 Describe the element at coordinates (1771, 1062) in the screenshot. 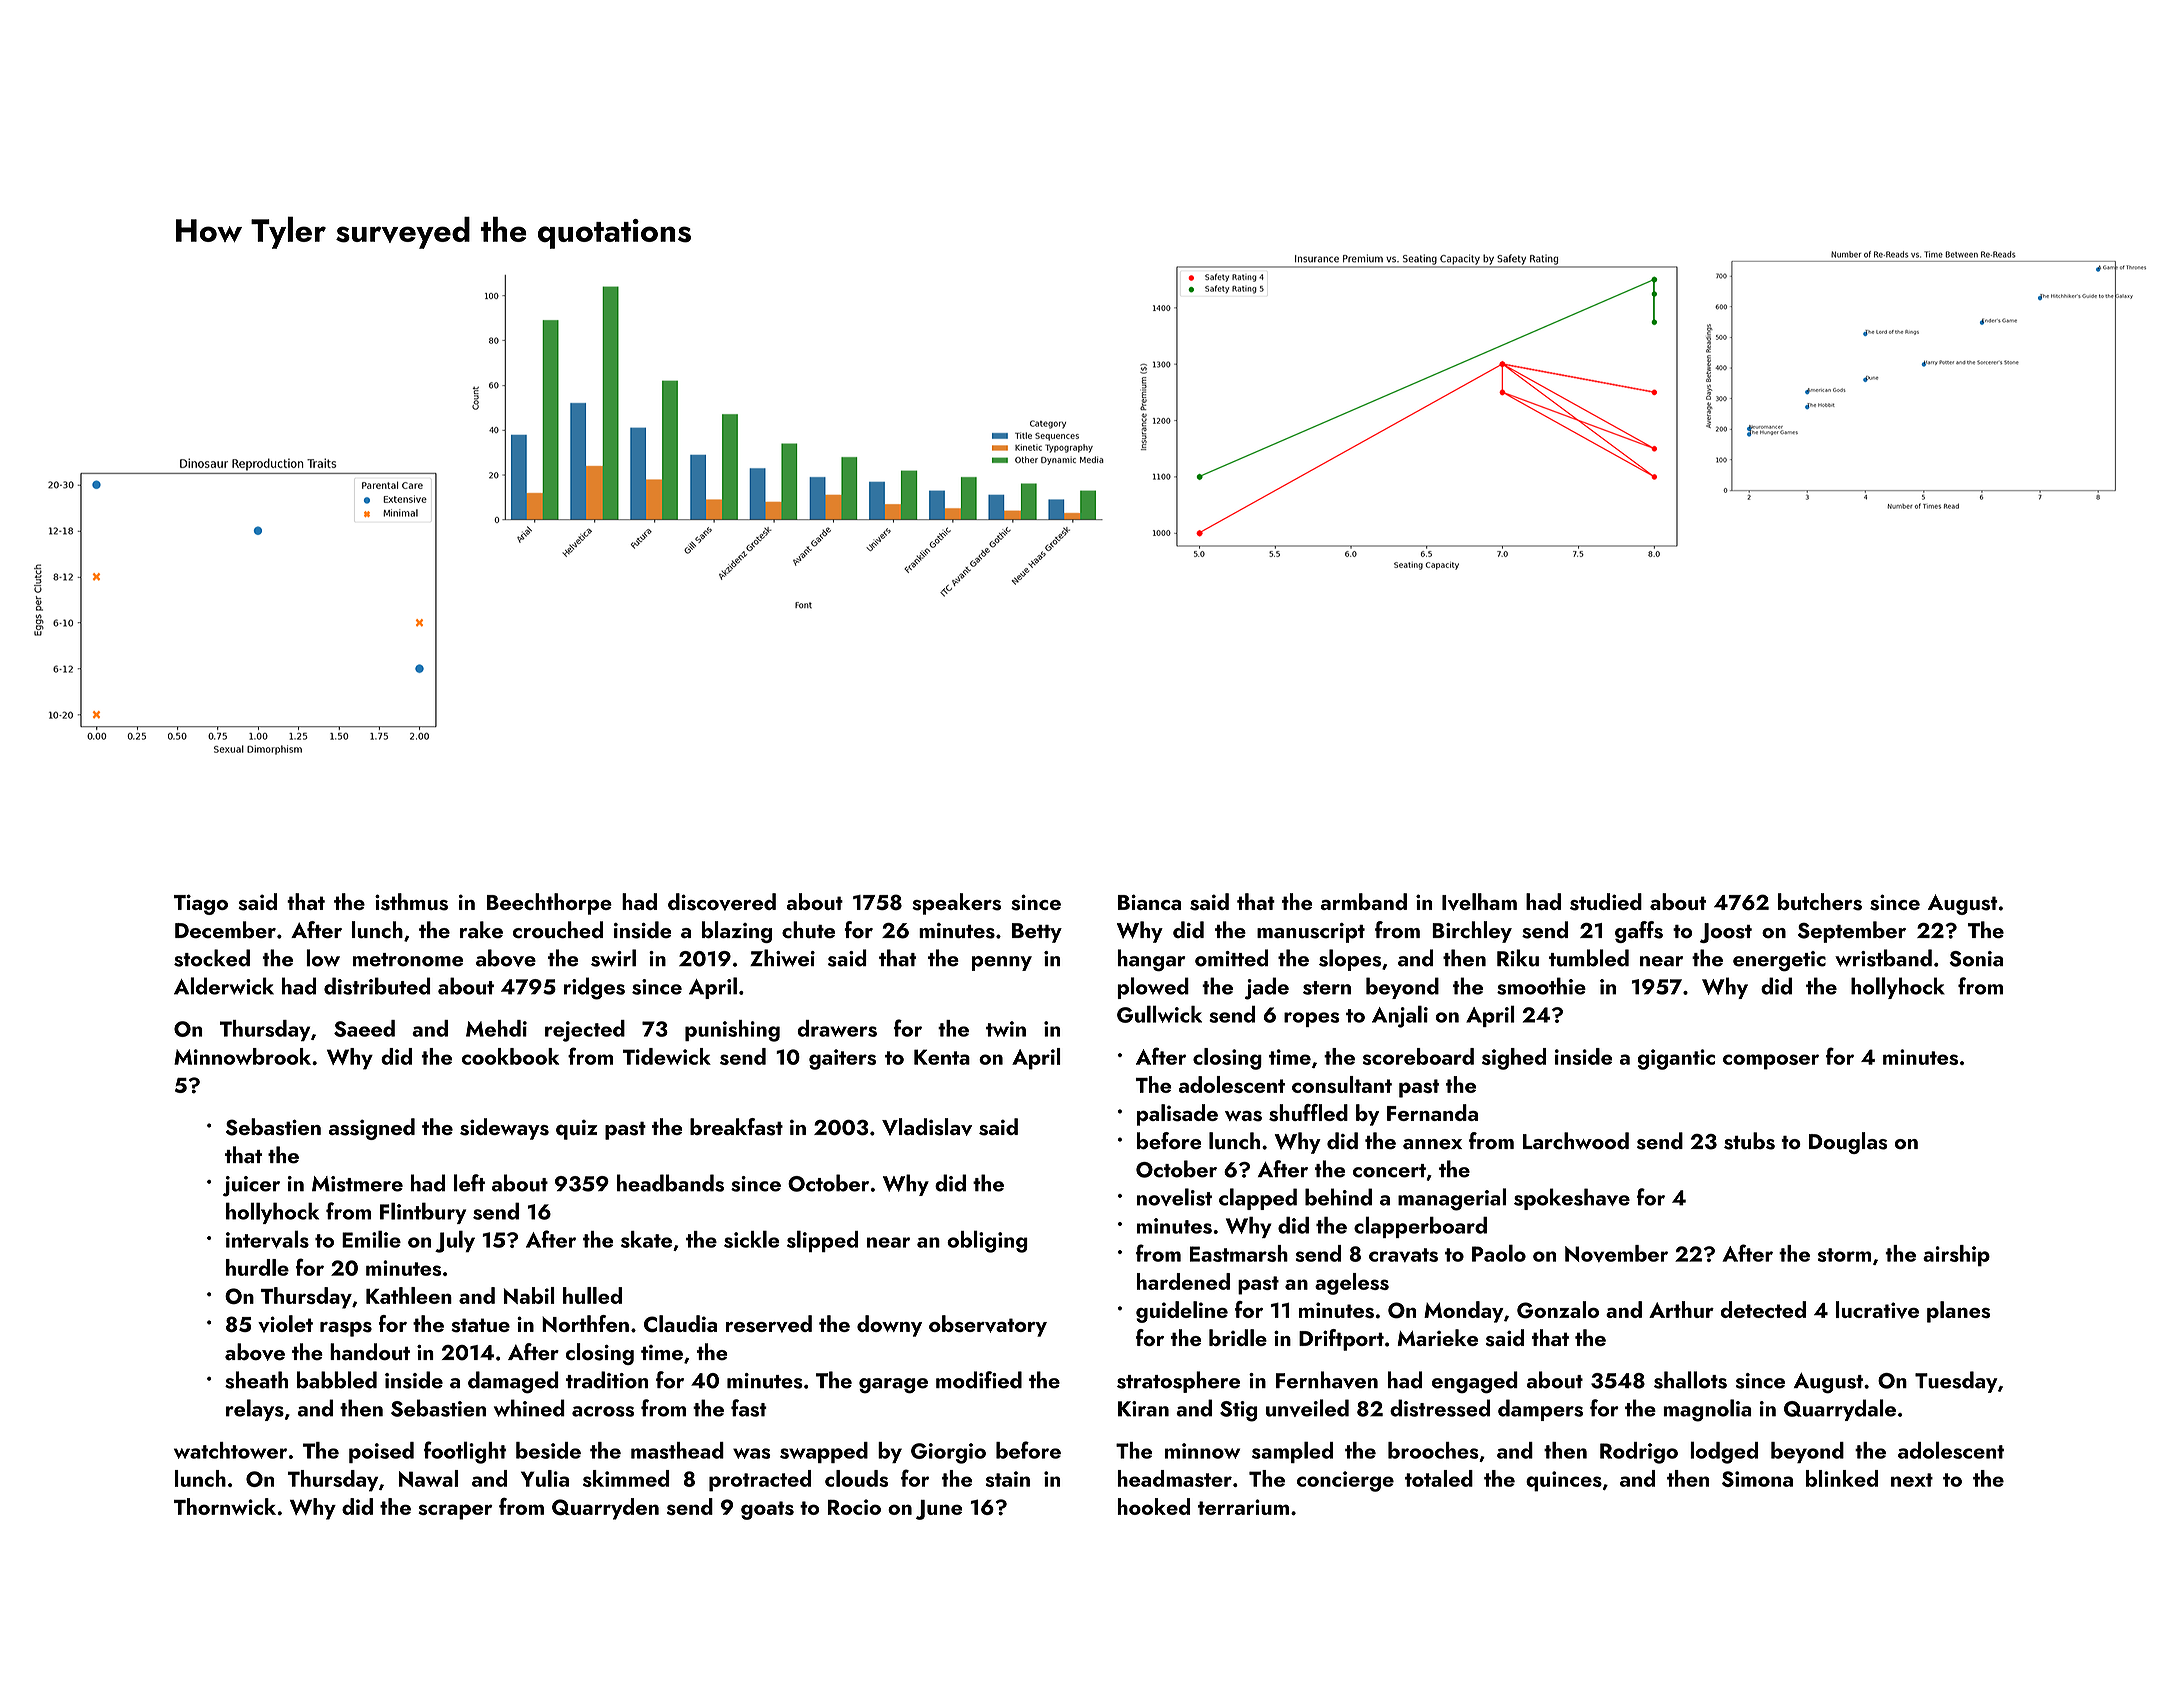

I see `composer` at that location.
